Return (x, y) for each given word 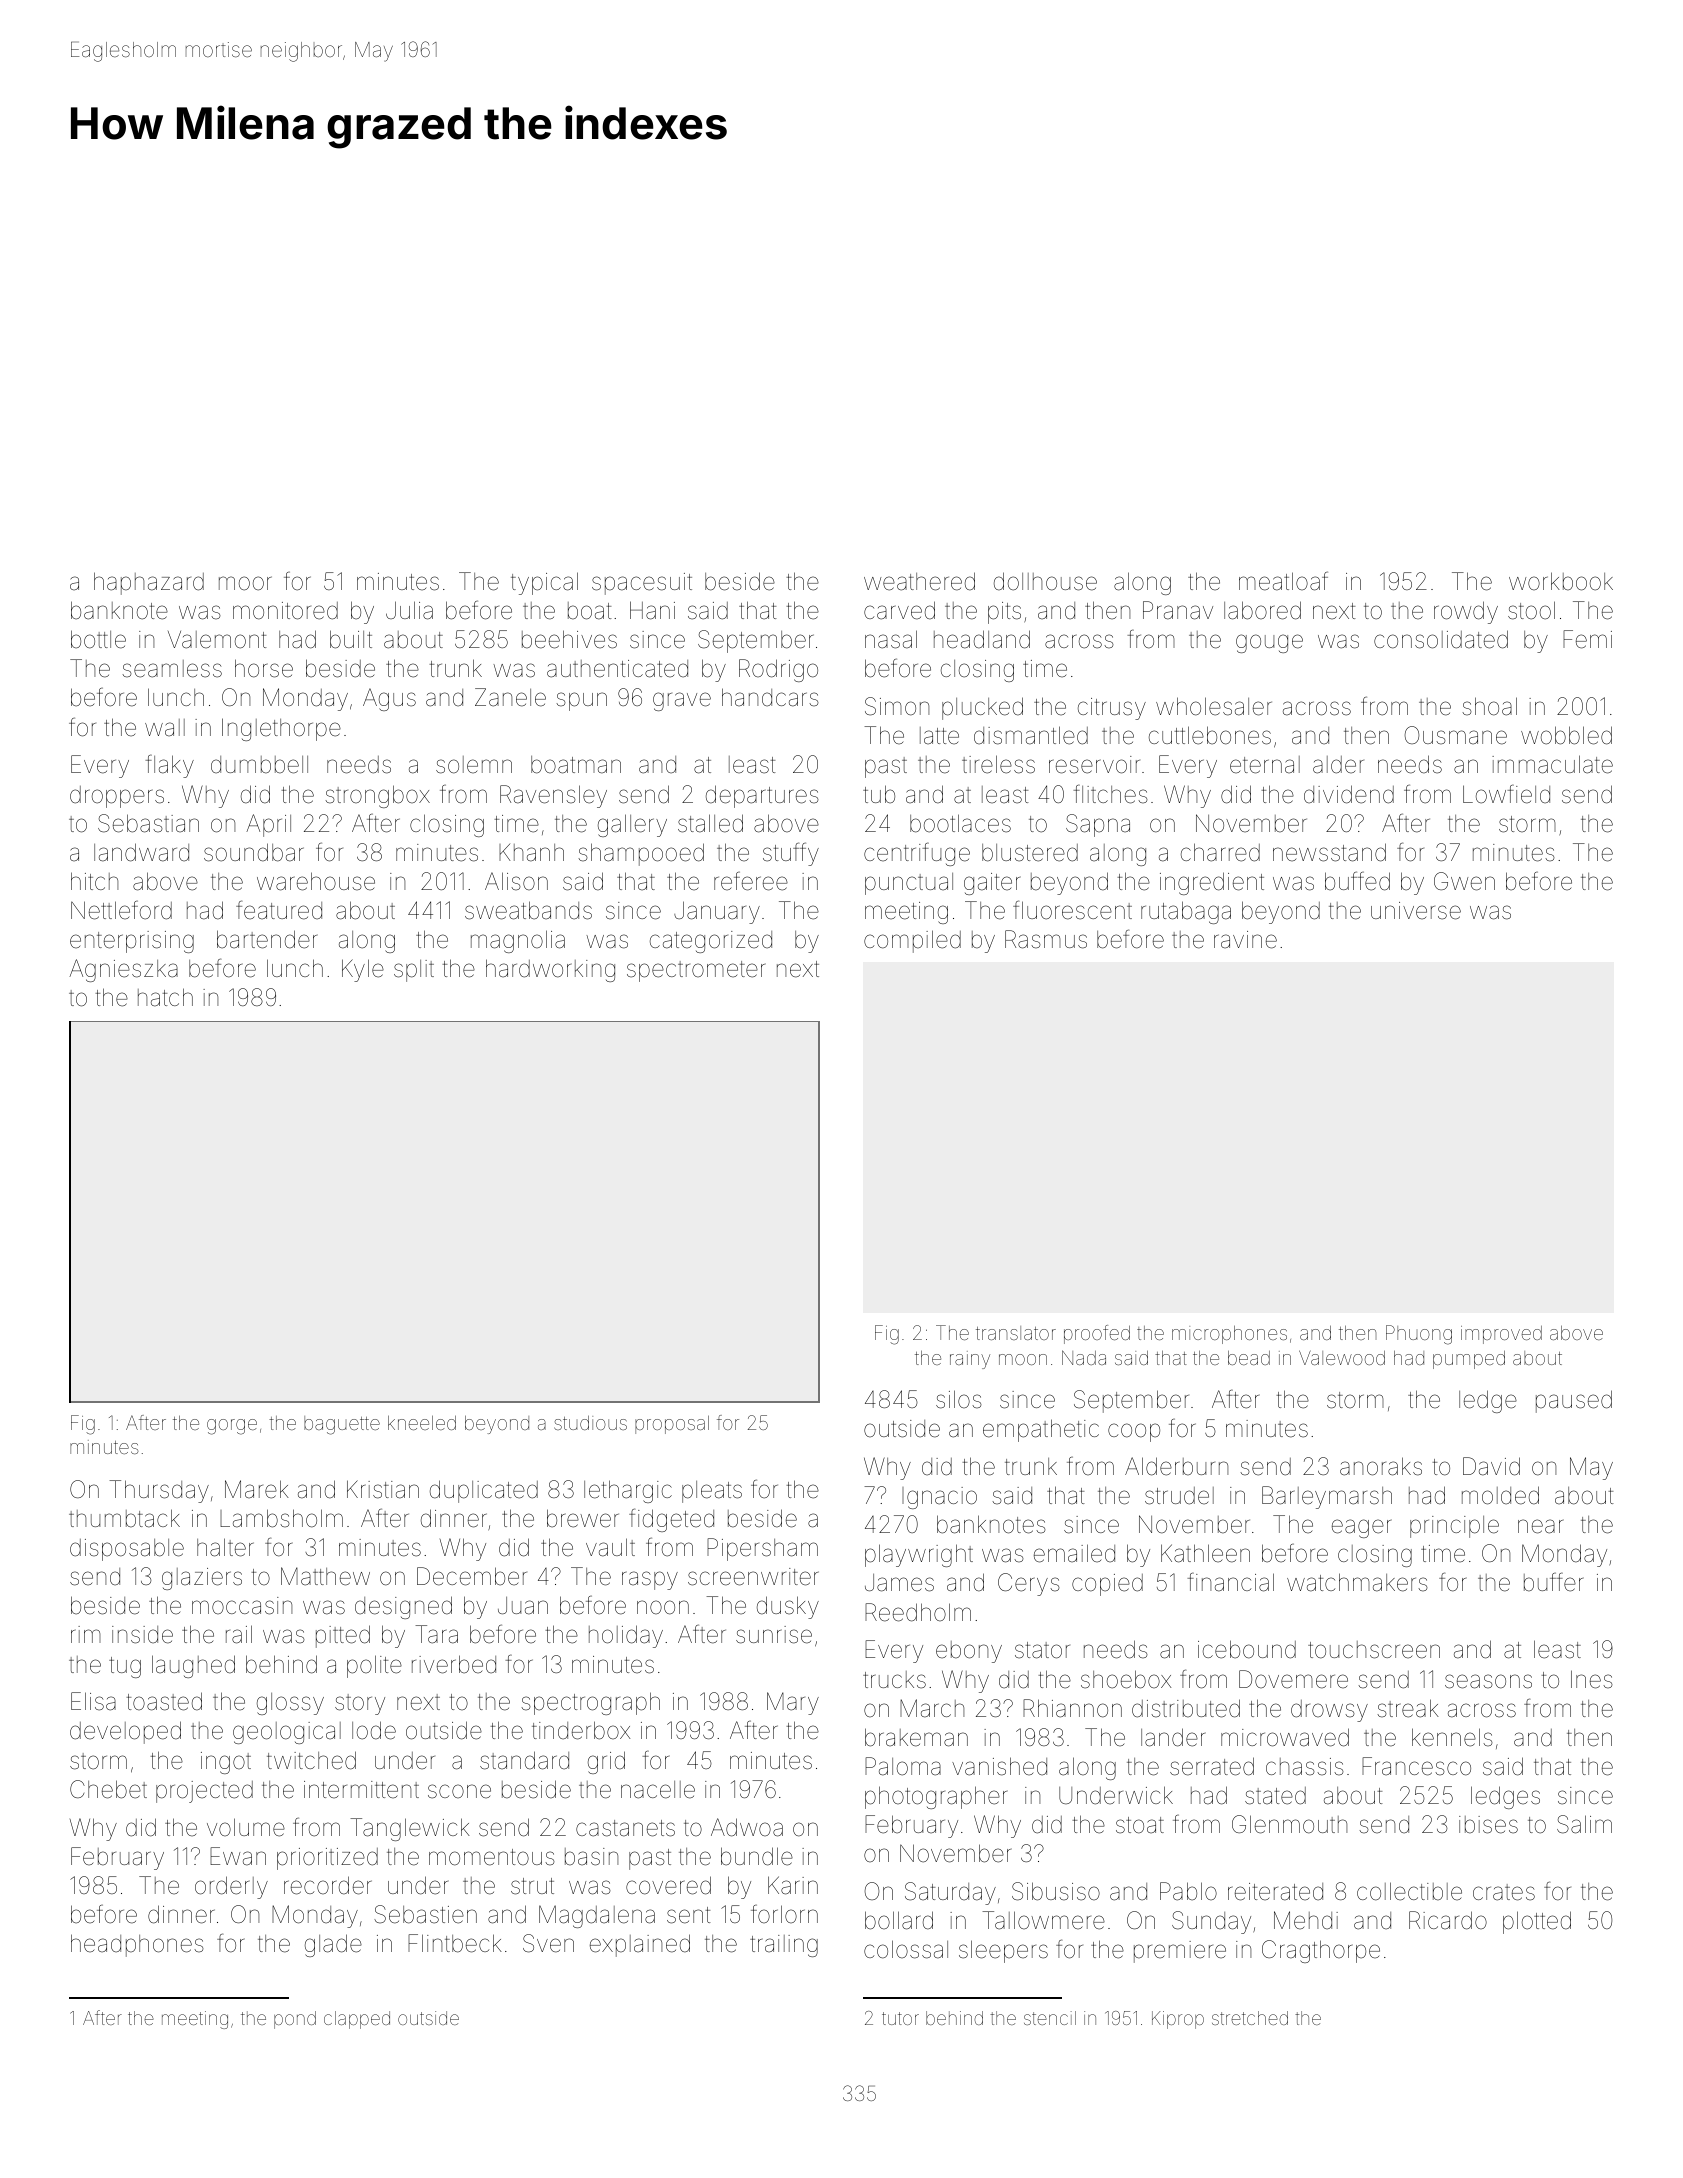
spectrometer (696, 971)
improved (1501, 1335)
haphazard (149, 583)
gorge (232, 1427)
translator (1016, 1333)
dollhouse (1045, 581)
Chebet (108, 1789)
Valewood (1342, 1357)
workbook (1561, 581)
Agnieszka (123, 970)
